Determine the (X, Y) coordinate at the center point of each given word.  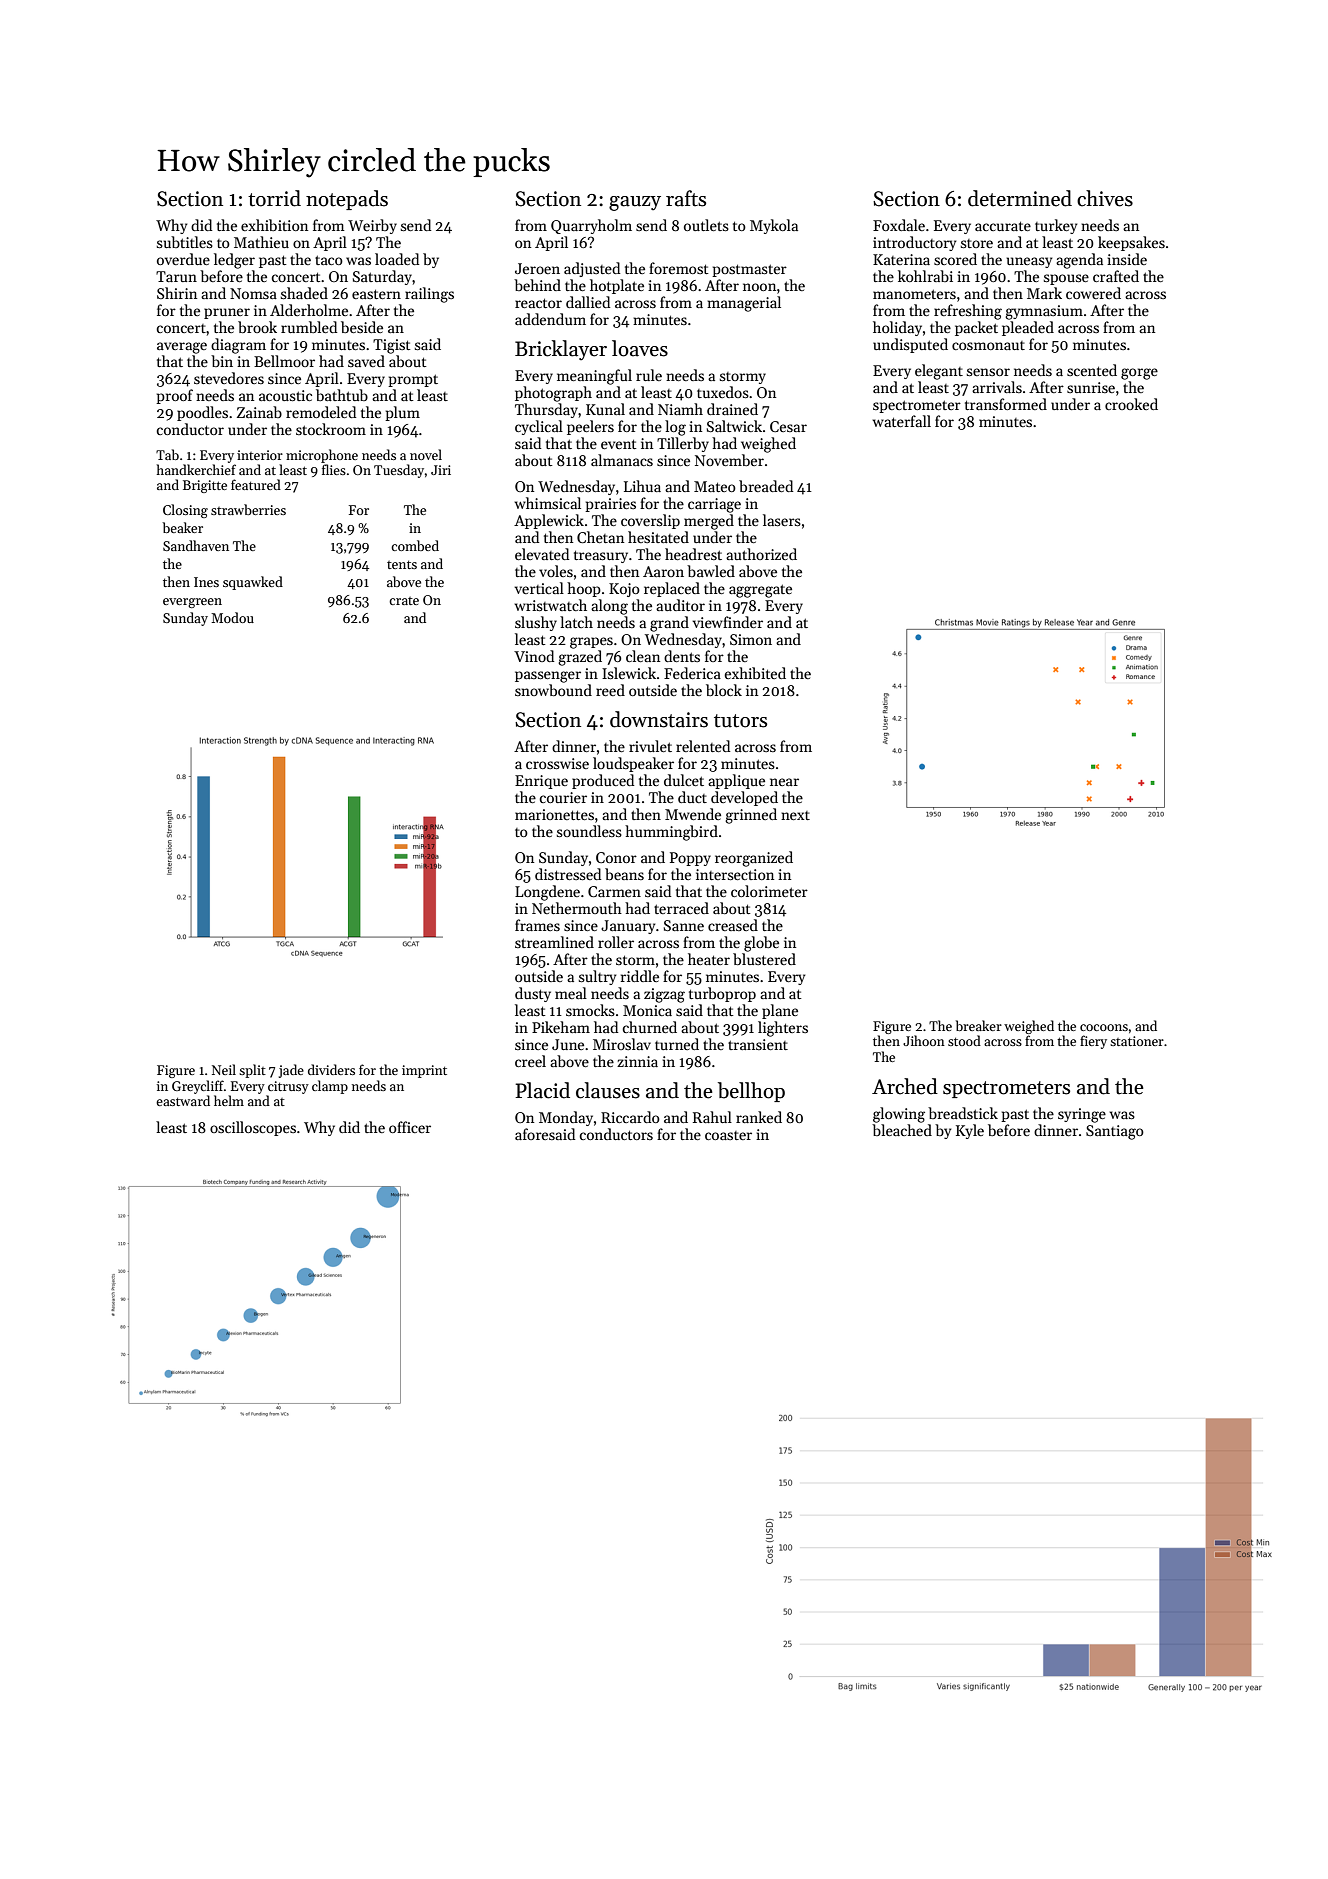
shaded (304, 293)
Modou (232, 617)
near (784, 782)
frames (537, 925)
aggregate (760, 591)
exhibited (755, 673)
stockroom (331, 429)
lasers (782, 520)
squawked (253, 583)
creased (733, 925)
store (977, 243)
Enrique (541, 782)
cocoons (1104, 1027)
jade (291, 1071)
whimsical (548, 503)
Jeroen (537, 268)
